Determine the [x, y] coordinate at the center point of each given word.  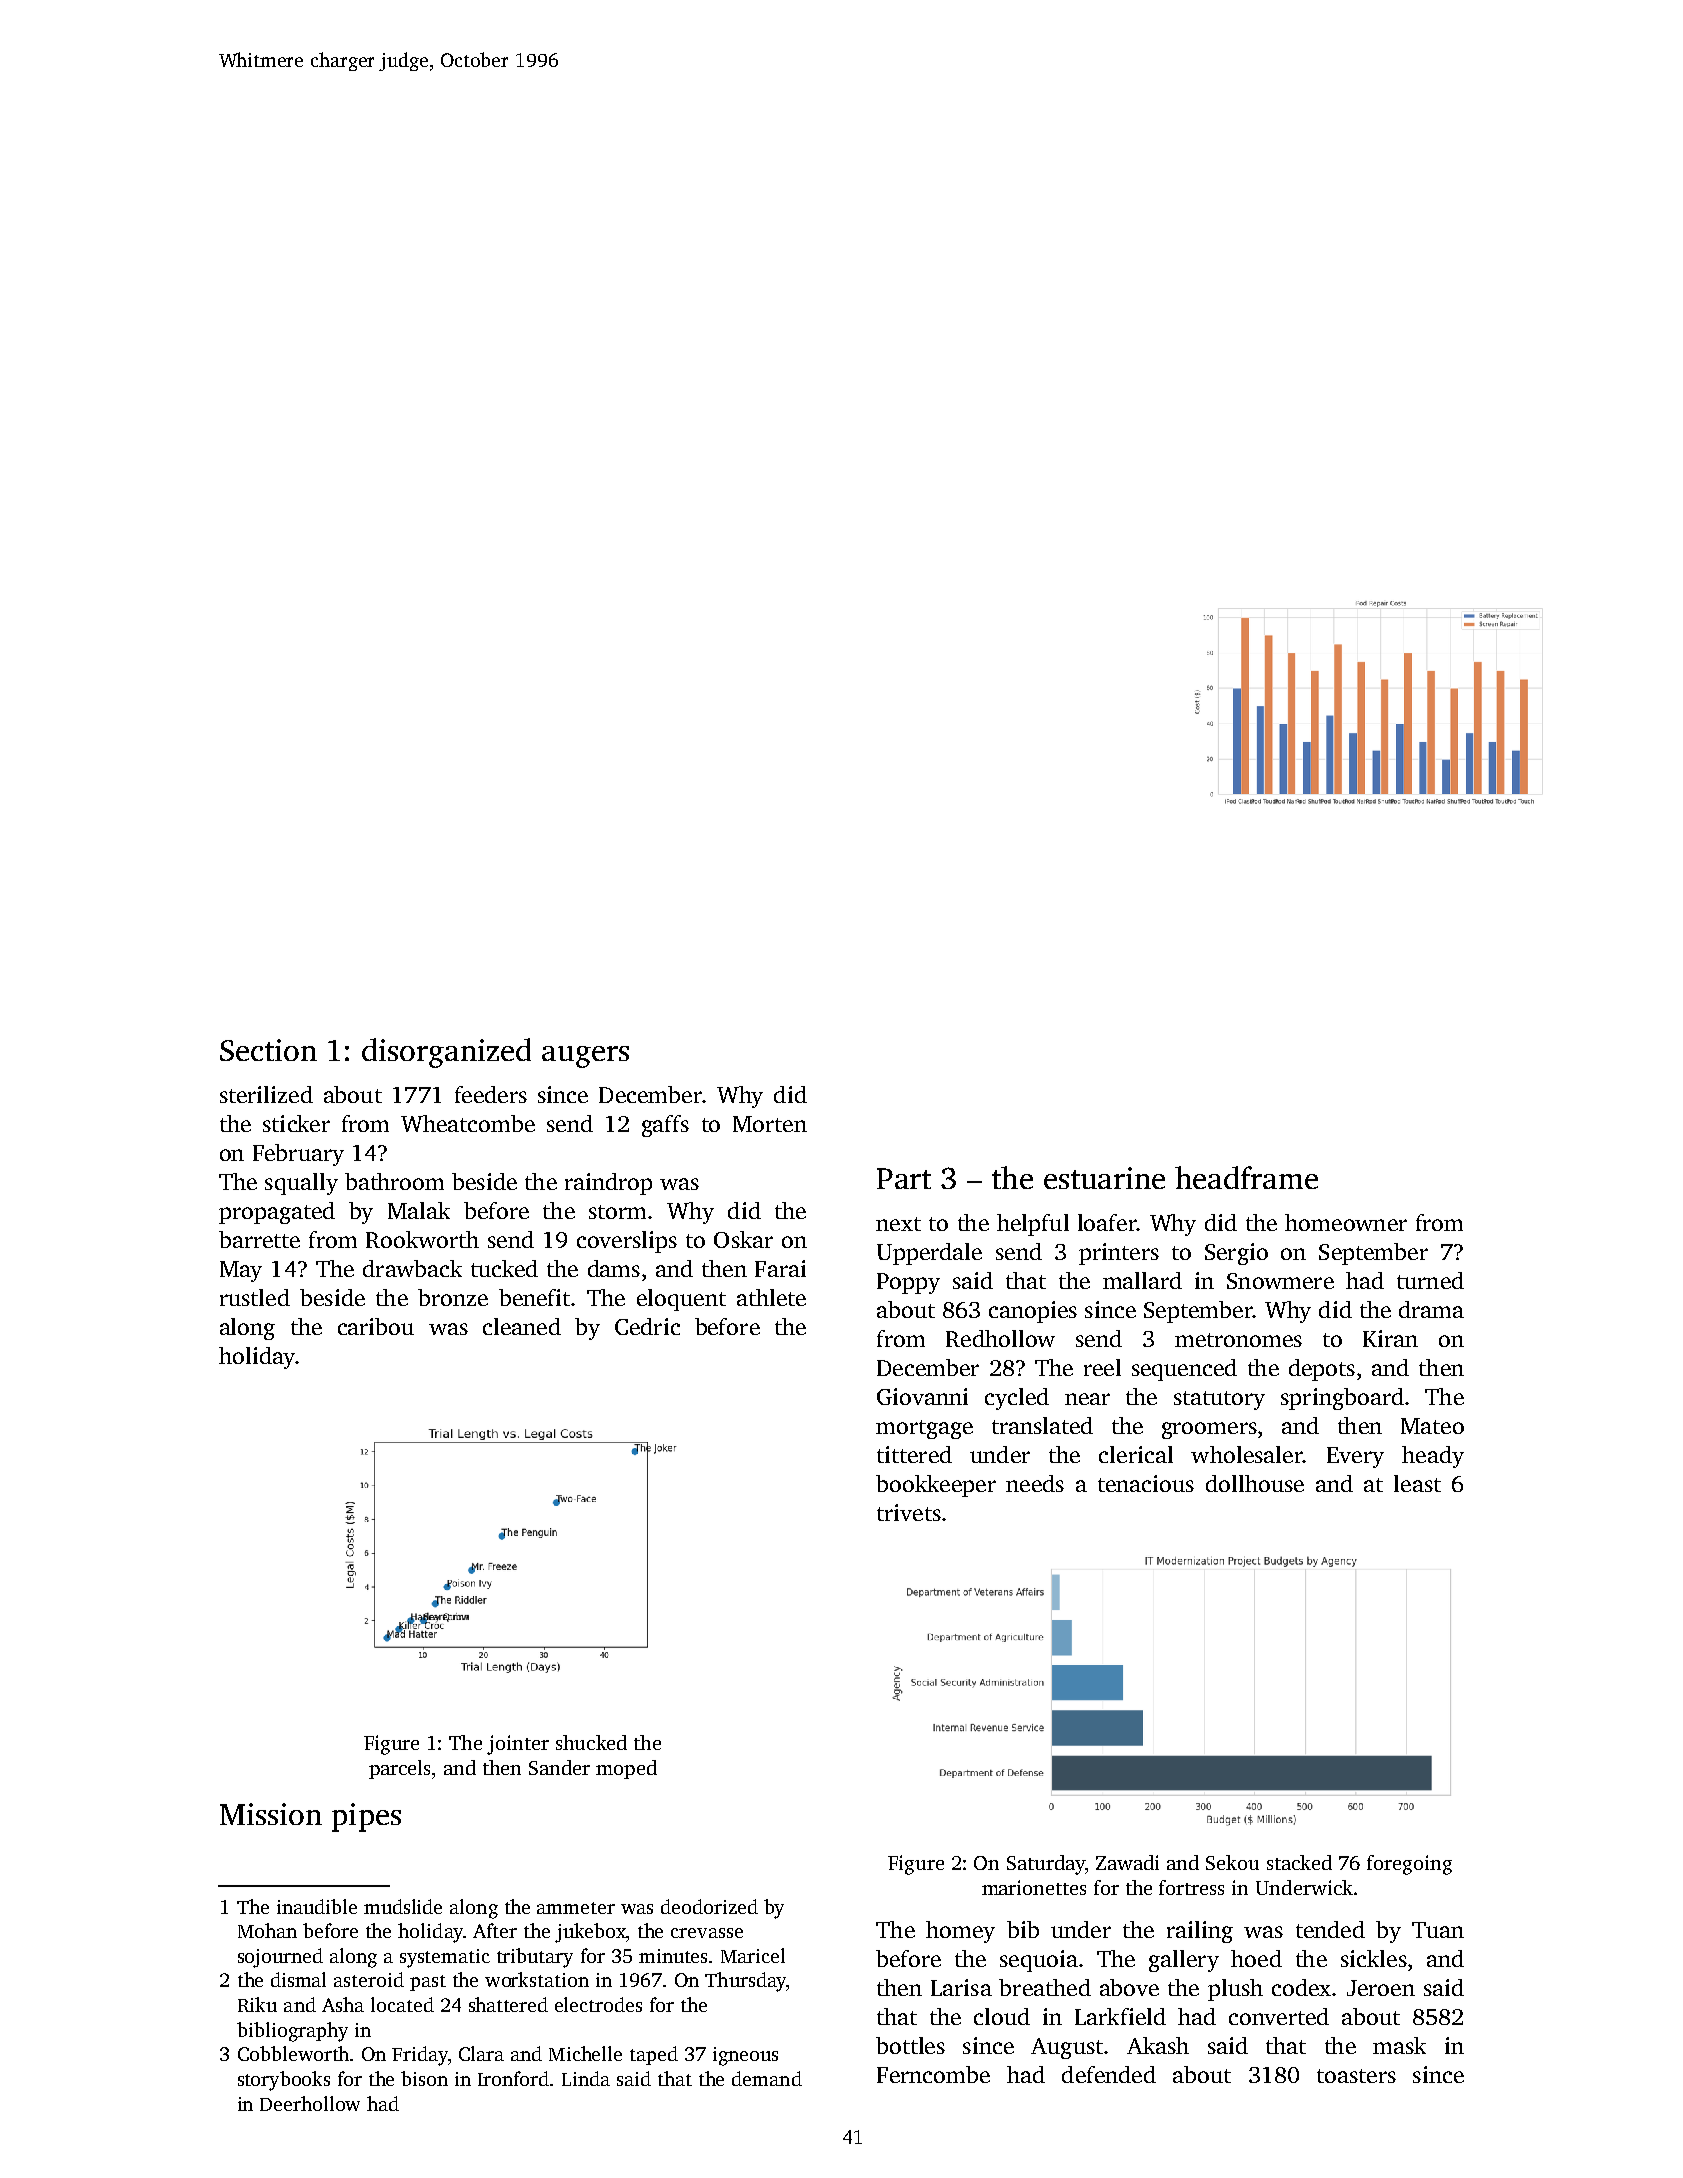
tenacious [1146, 1483]
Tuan [1438, 1930]
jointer [518, 1745]
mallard [1142, 1280]
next [898, 1224]
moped [626, 1769]
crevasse [707, 1933]
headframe [1246, 1177]
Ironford [513, 2078]
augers [585, 1057]
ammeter [576, 1908]
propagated [277, 1213]
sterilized [266, 1094]
